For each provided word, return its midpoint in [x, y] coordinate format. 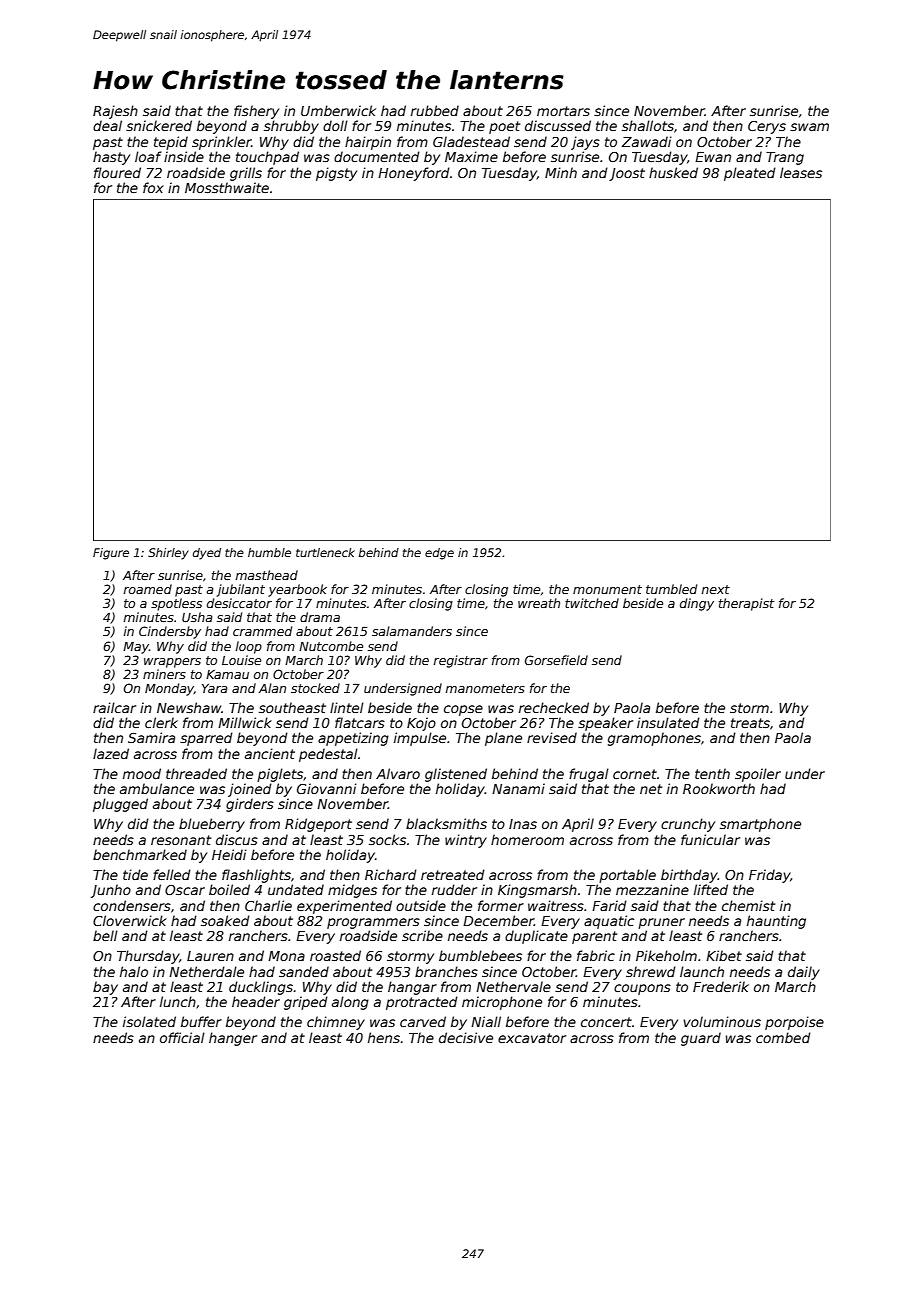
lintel [347, 707]
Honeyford [414, 174]
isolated [149, 1021]
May [136, 648]
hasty [111, 158]
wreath [539, 603]
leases [801, 172]
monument [607, 589]
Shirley [168, 554]
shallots [648, 125]
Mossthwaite [227, 187]
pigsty [336, 174]
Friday [770, 876]
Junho [111, 891]
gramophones [654, 739]
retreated [453, 874]
